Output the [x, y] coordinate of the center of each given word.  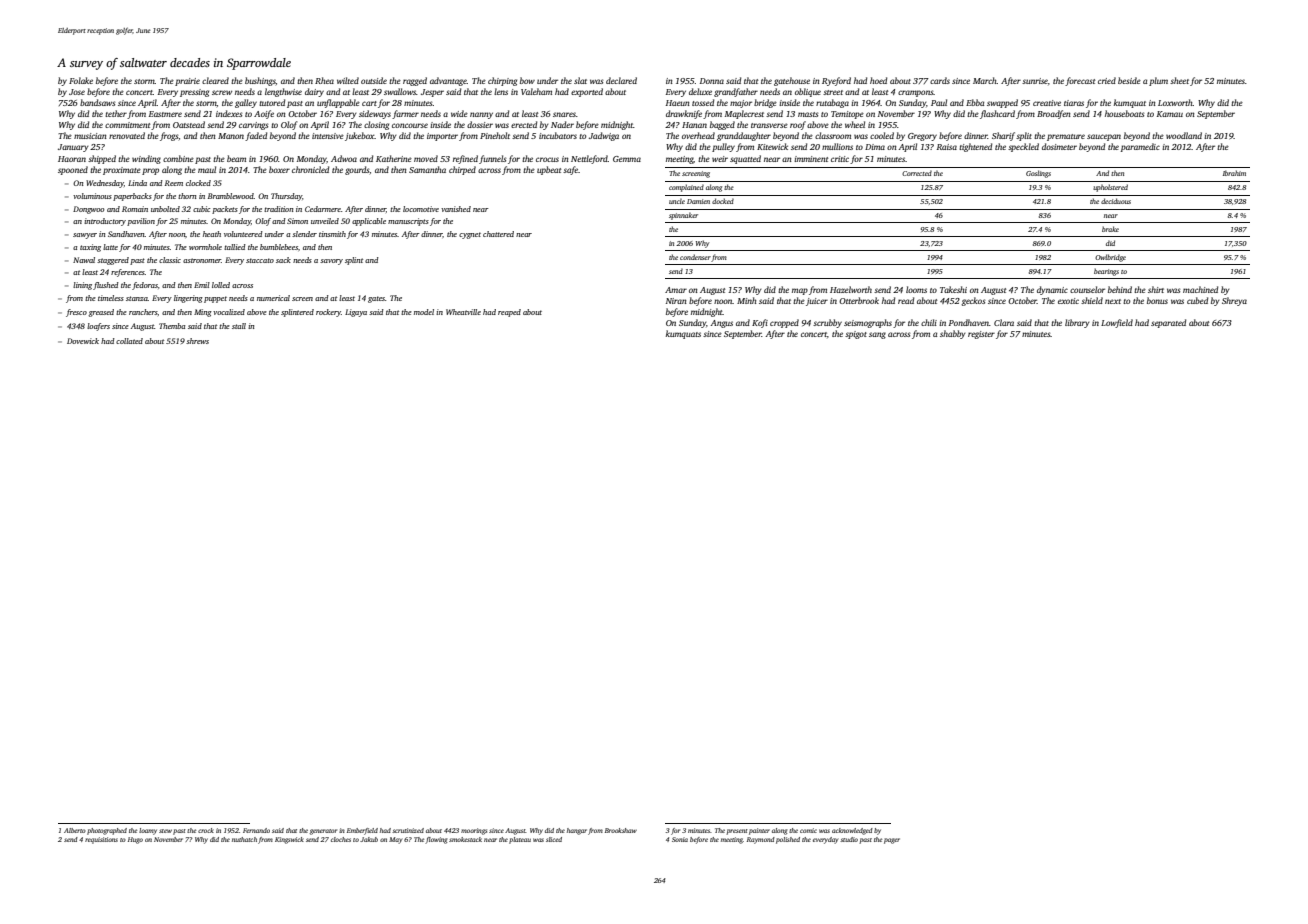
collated [129, 341]
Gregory [922, 137]
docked [723, 201]
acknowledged [852, 831]
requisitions [101, 840]
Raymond [761, 840]
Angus [721, 324]
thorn [187, 196]
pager [892, 841]
